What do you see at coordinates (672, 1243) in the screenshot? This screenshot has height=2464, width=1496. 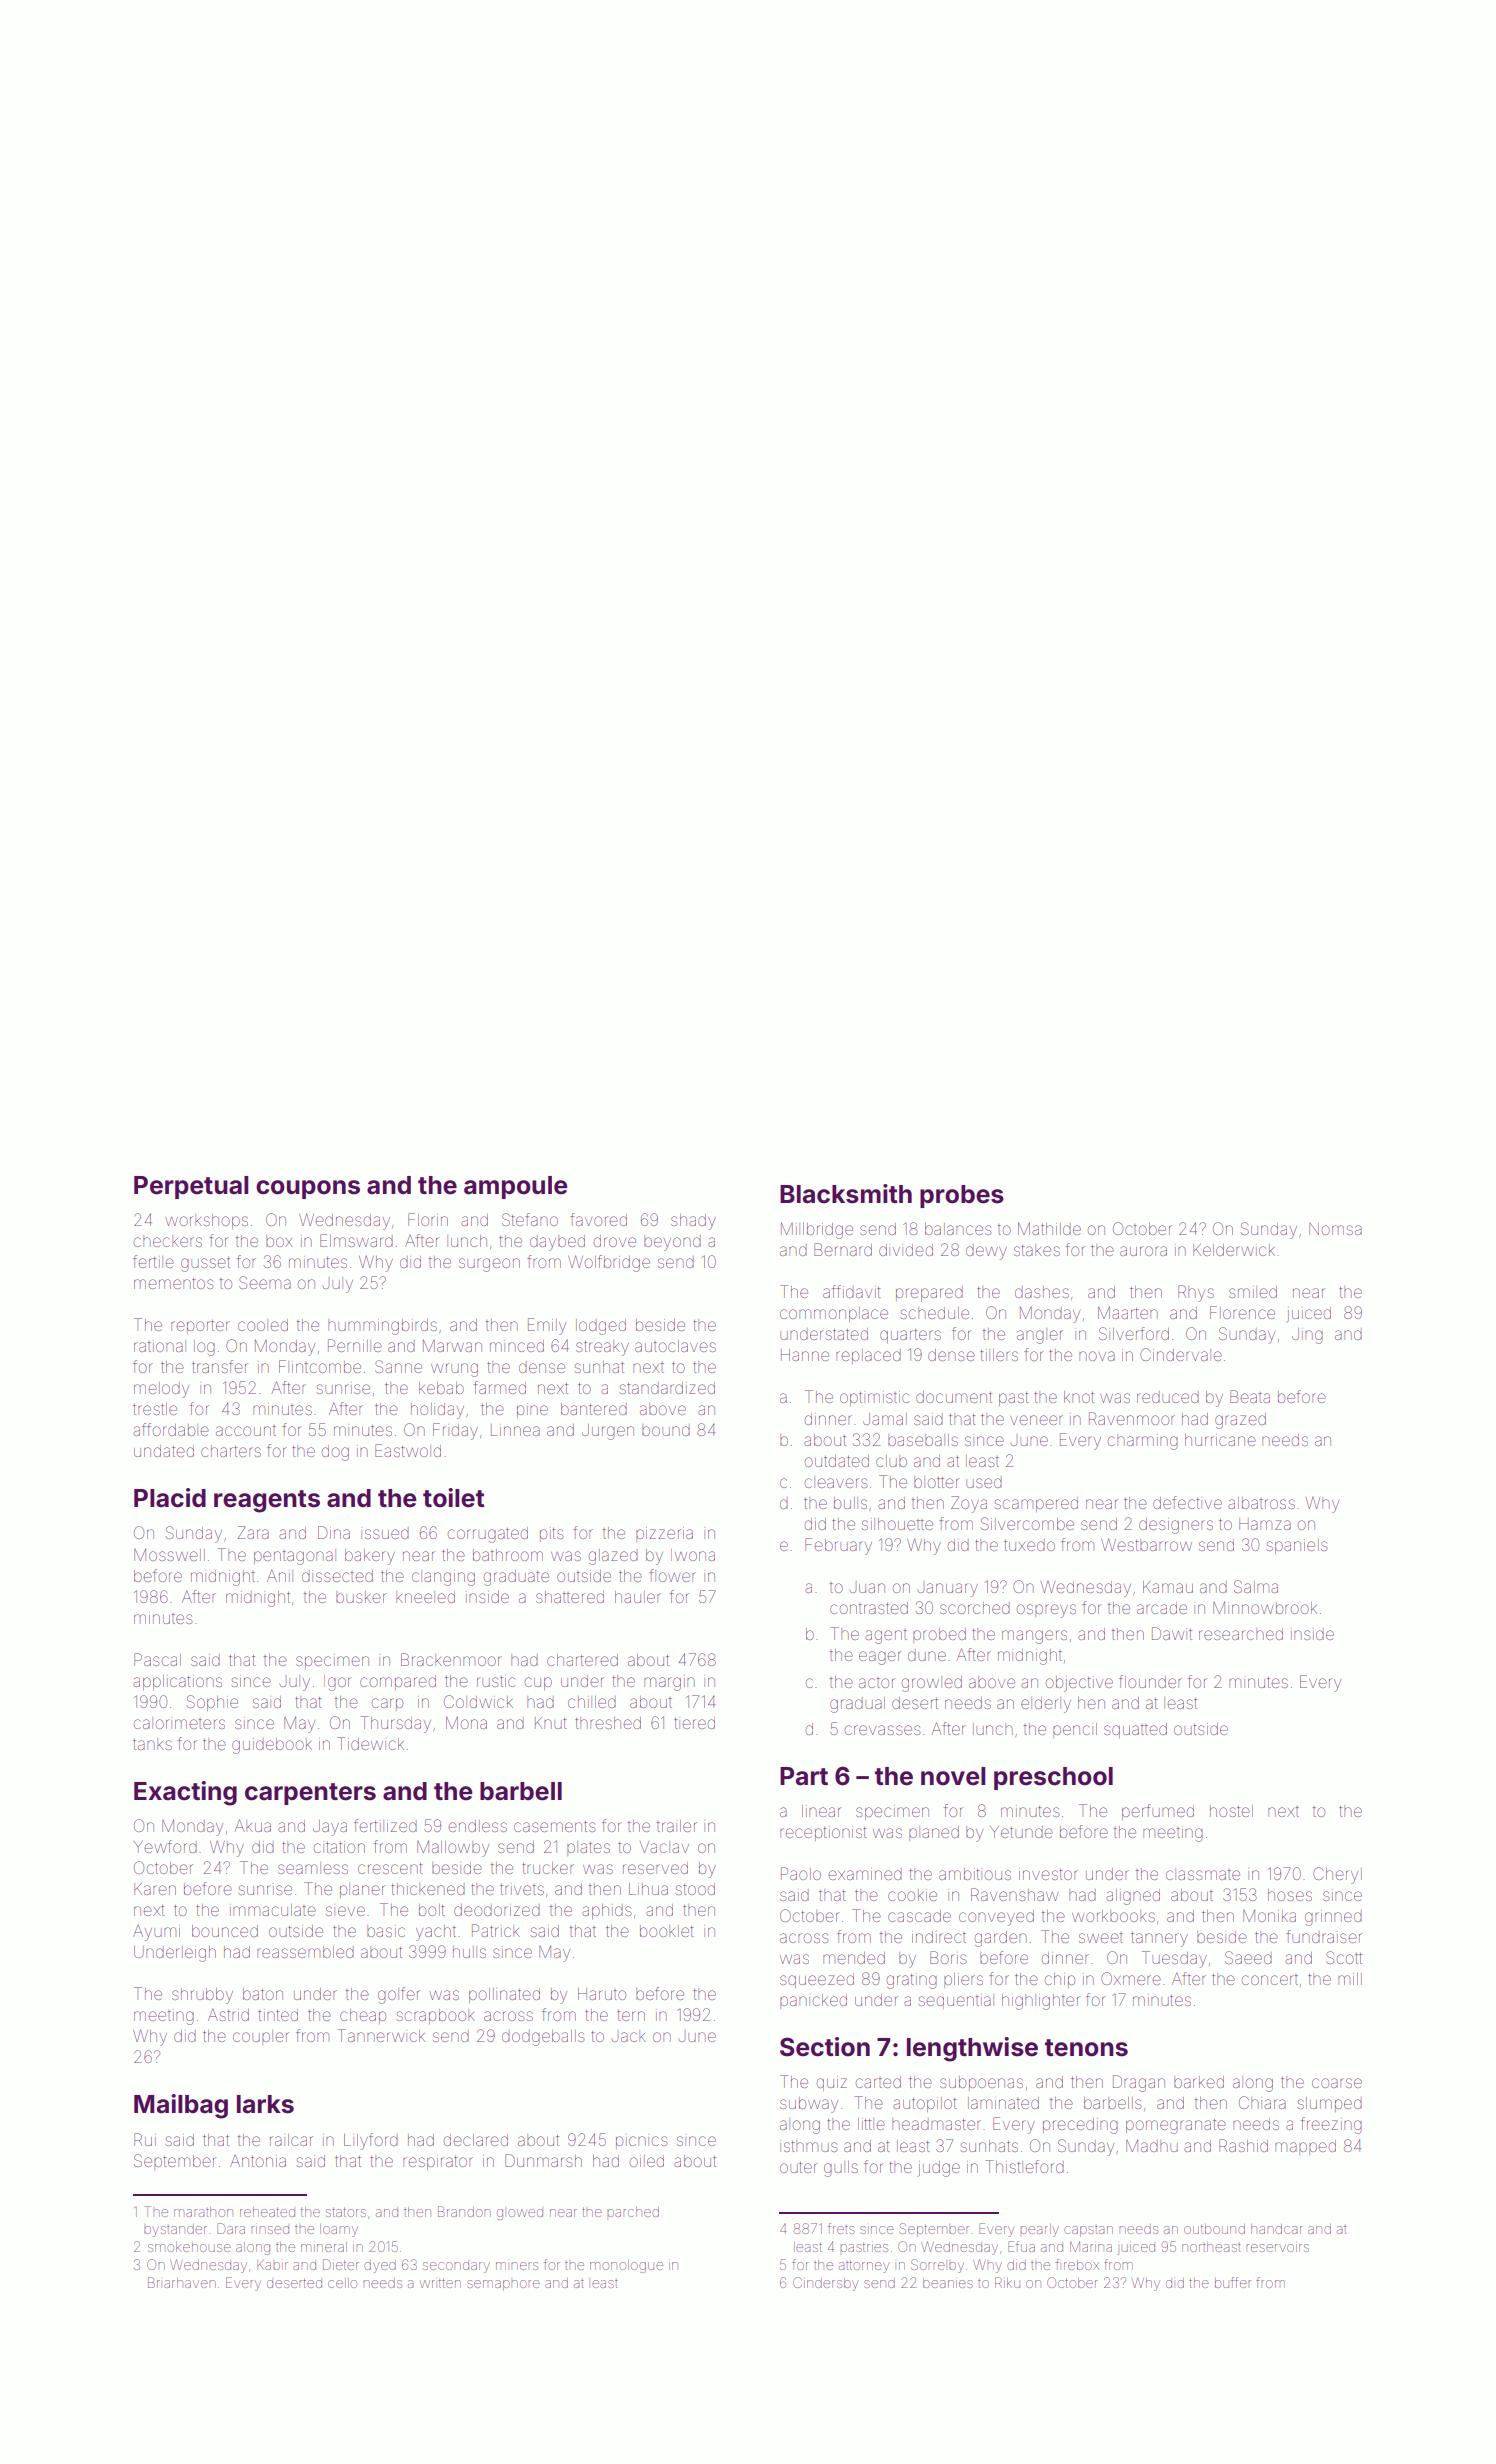 I see `beyond` at bounding box center [672, 1243].
